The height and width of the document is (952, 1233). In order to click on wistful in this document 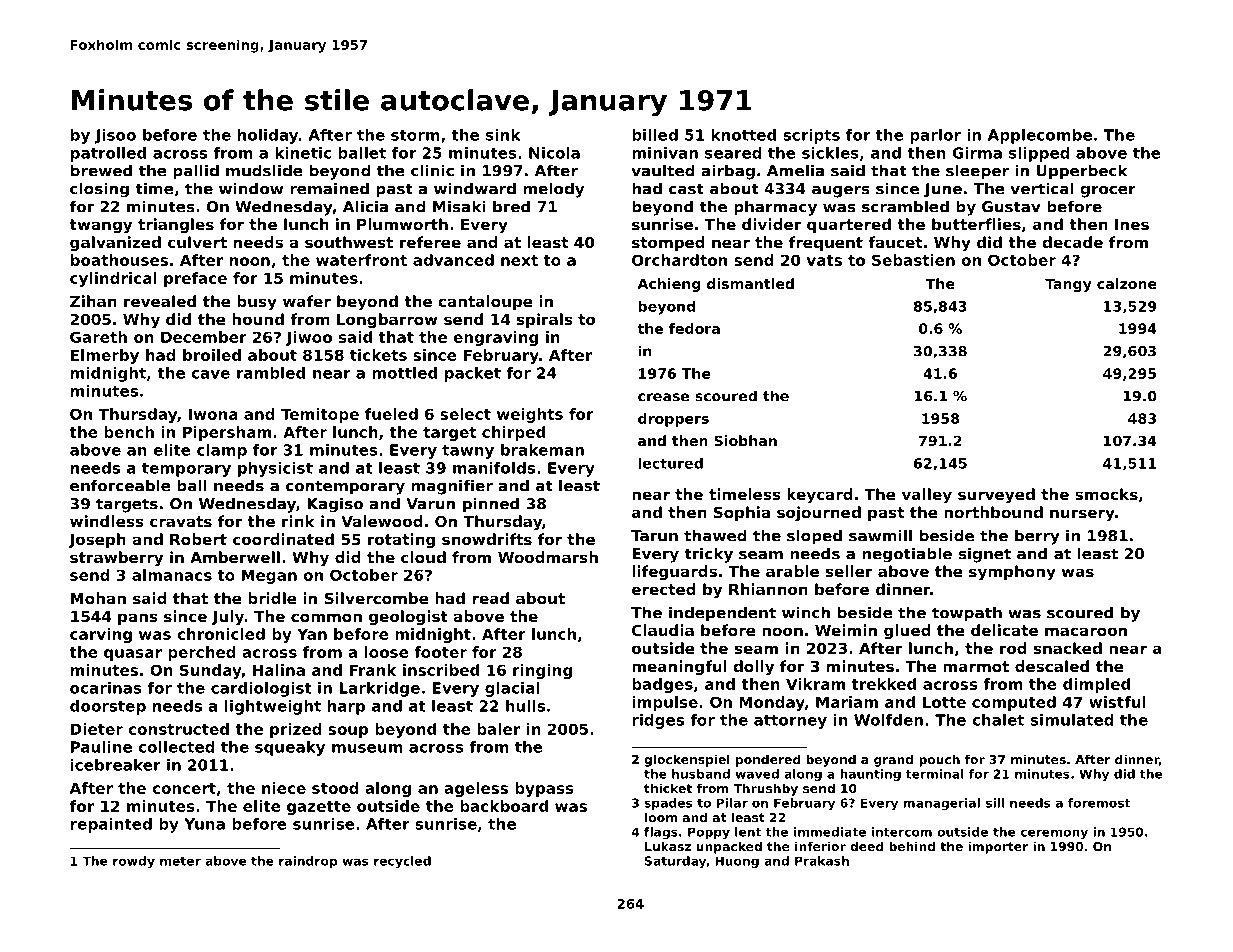, I will do `click(1117, 702)`.
